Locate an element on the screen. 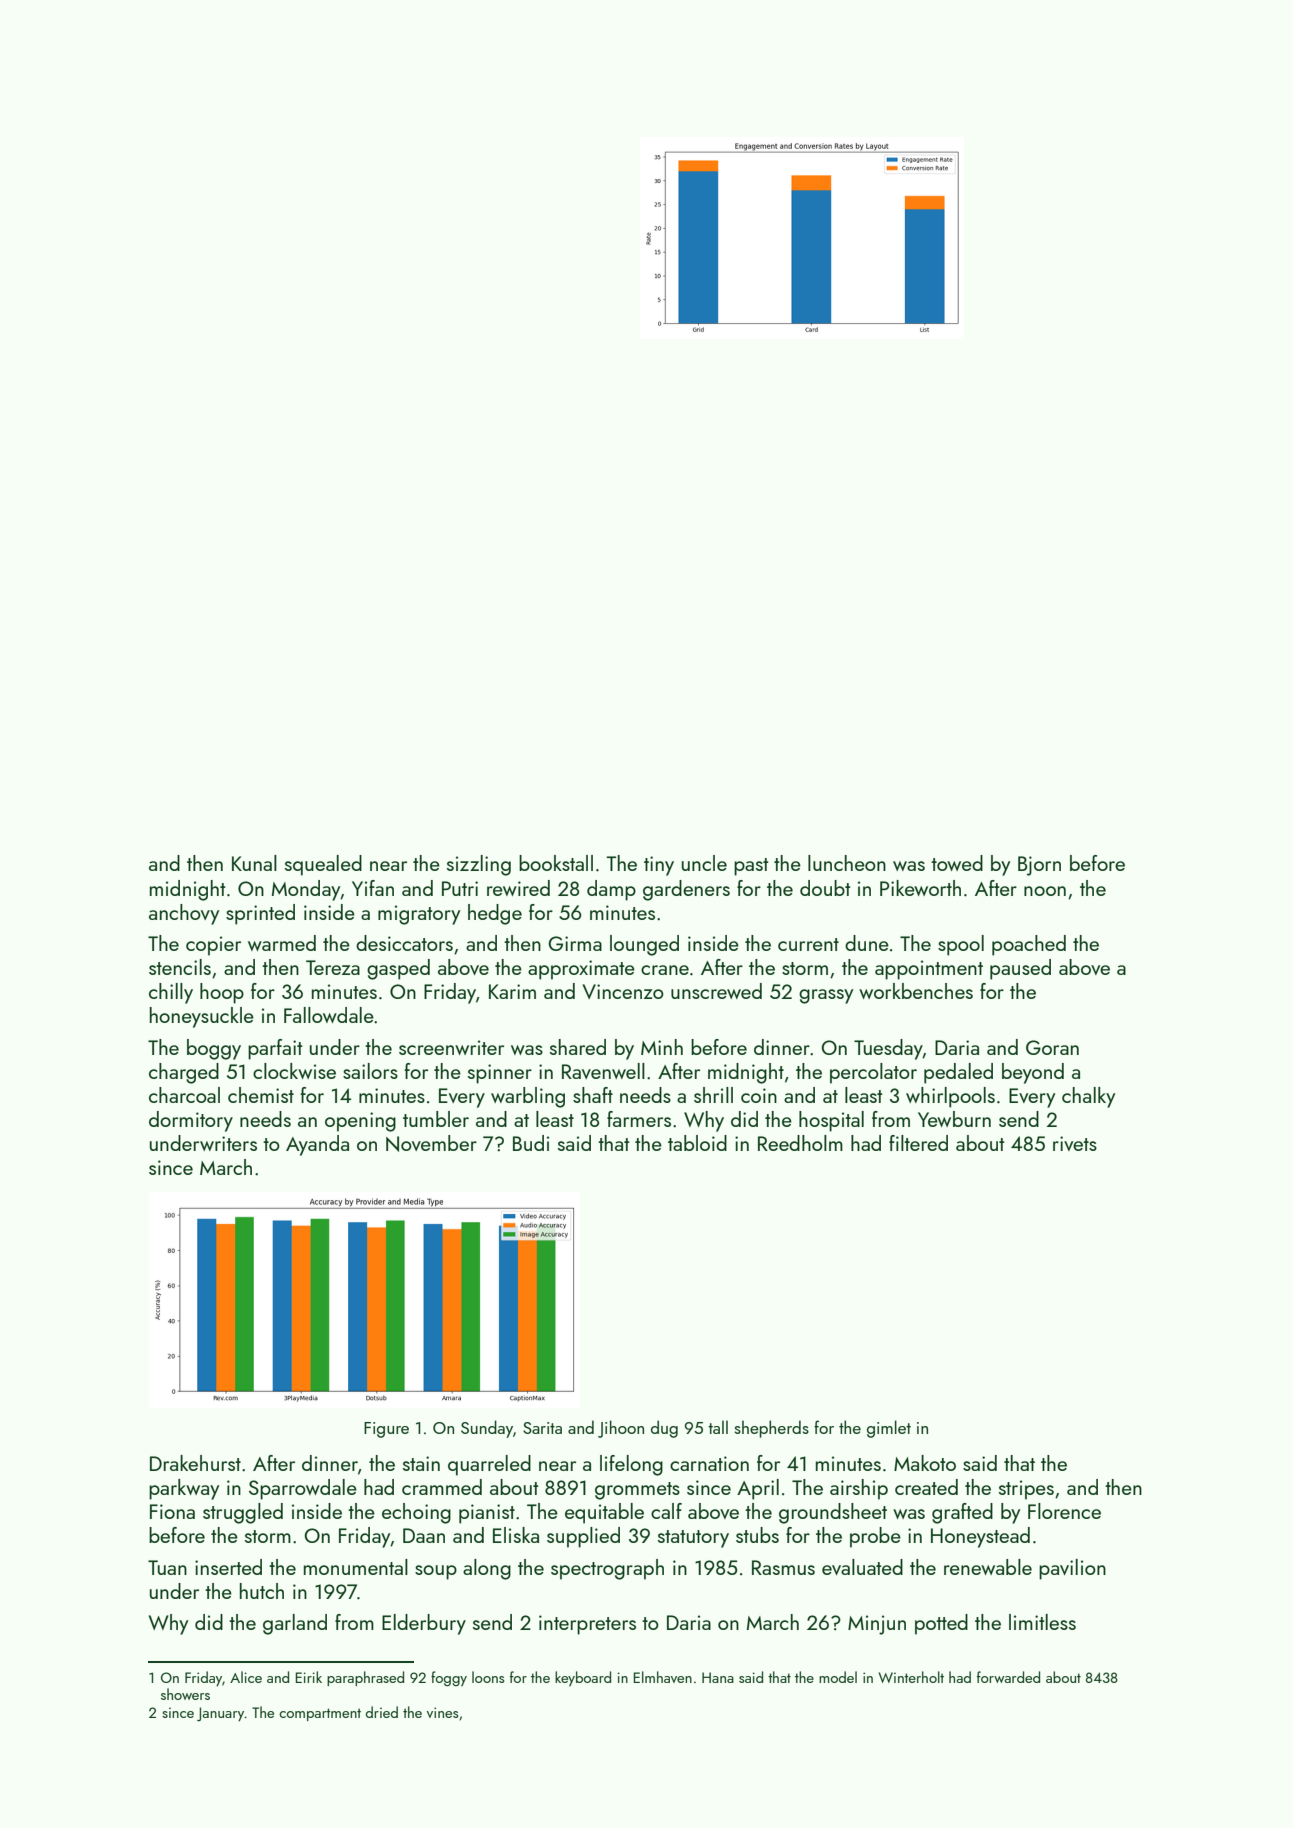  Alice is located at coordinates (246, 1677).
